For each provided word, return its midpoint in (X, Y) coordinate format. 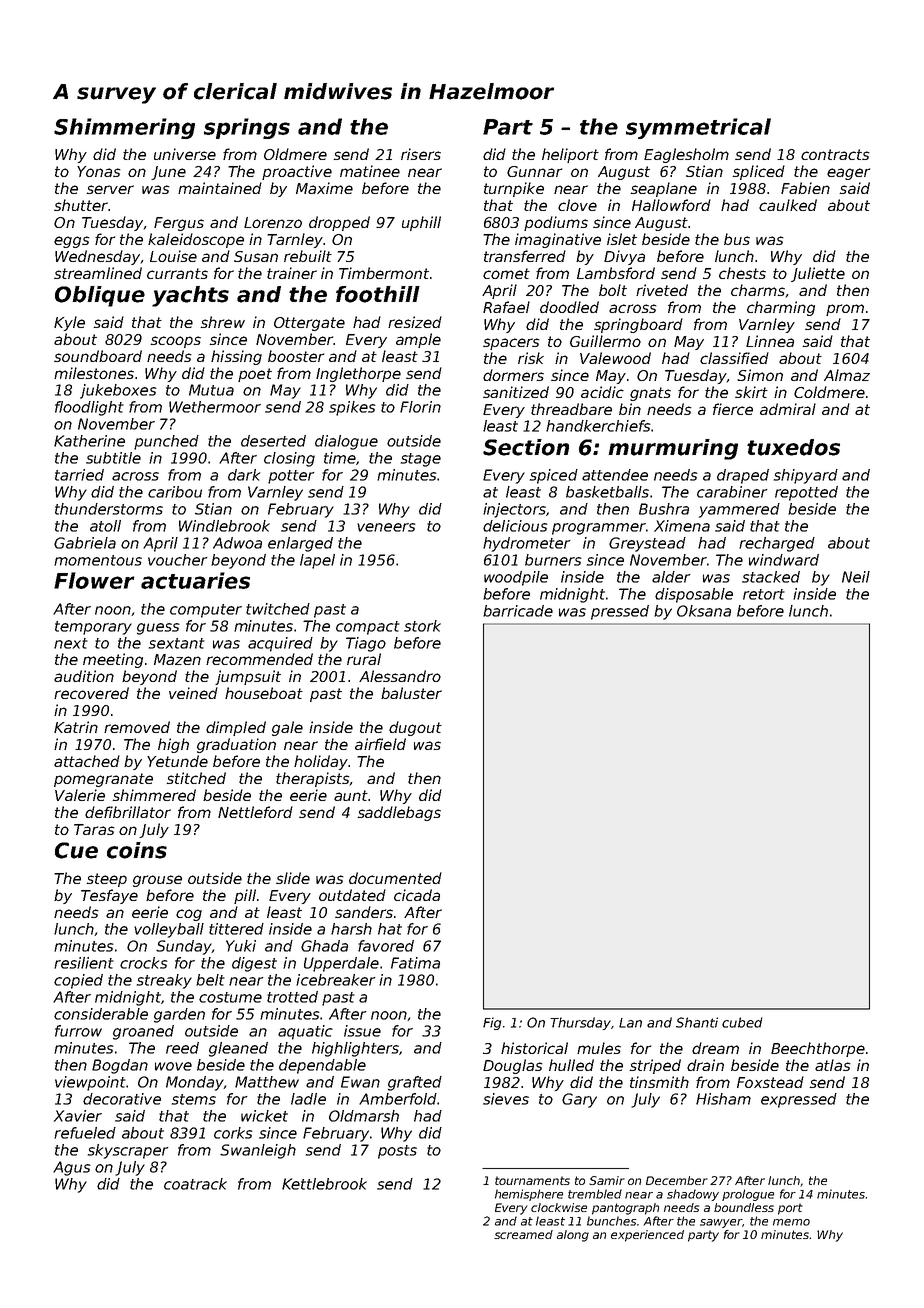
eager (848, 174)
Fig (492, 1023)
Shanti (697, 1022)
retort (764, 594)
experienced (647, 1236)
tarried (79, 475)
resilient (84, 963)
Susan (256, 256)
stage (421, 460)
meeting (113, 660)
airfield (380, 744)
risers (421, 154)
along (573, 1236)
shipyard (806, 476)
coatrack (195, 1184)
